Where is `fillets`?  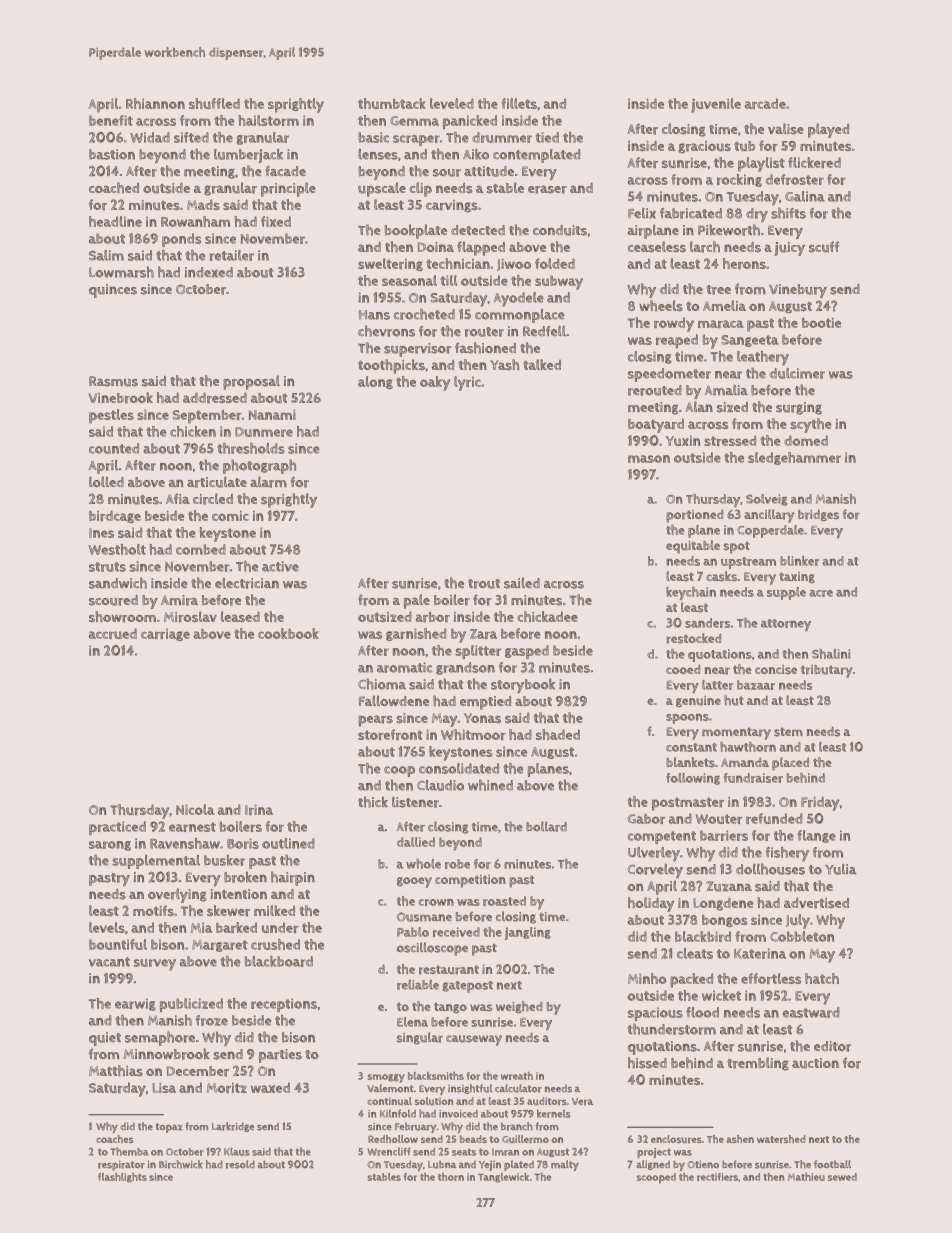 fillets is located at coordinates (519, 103).
